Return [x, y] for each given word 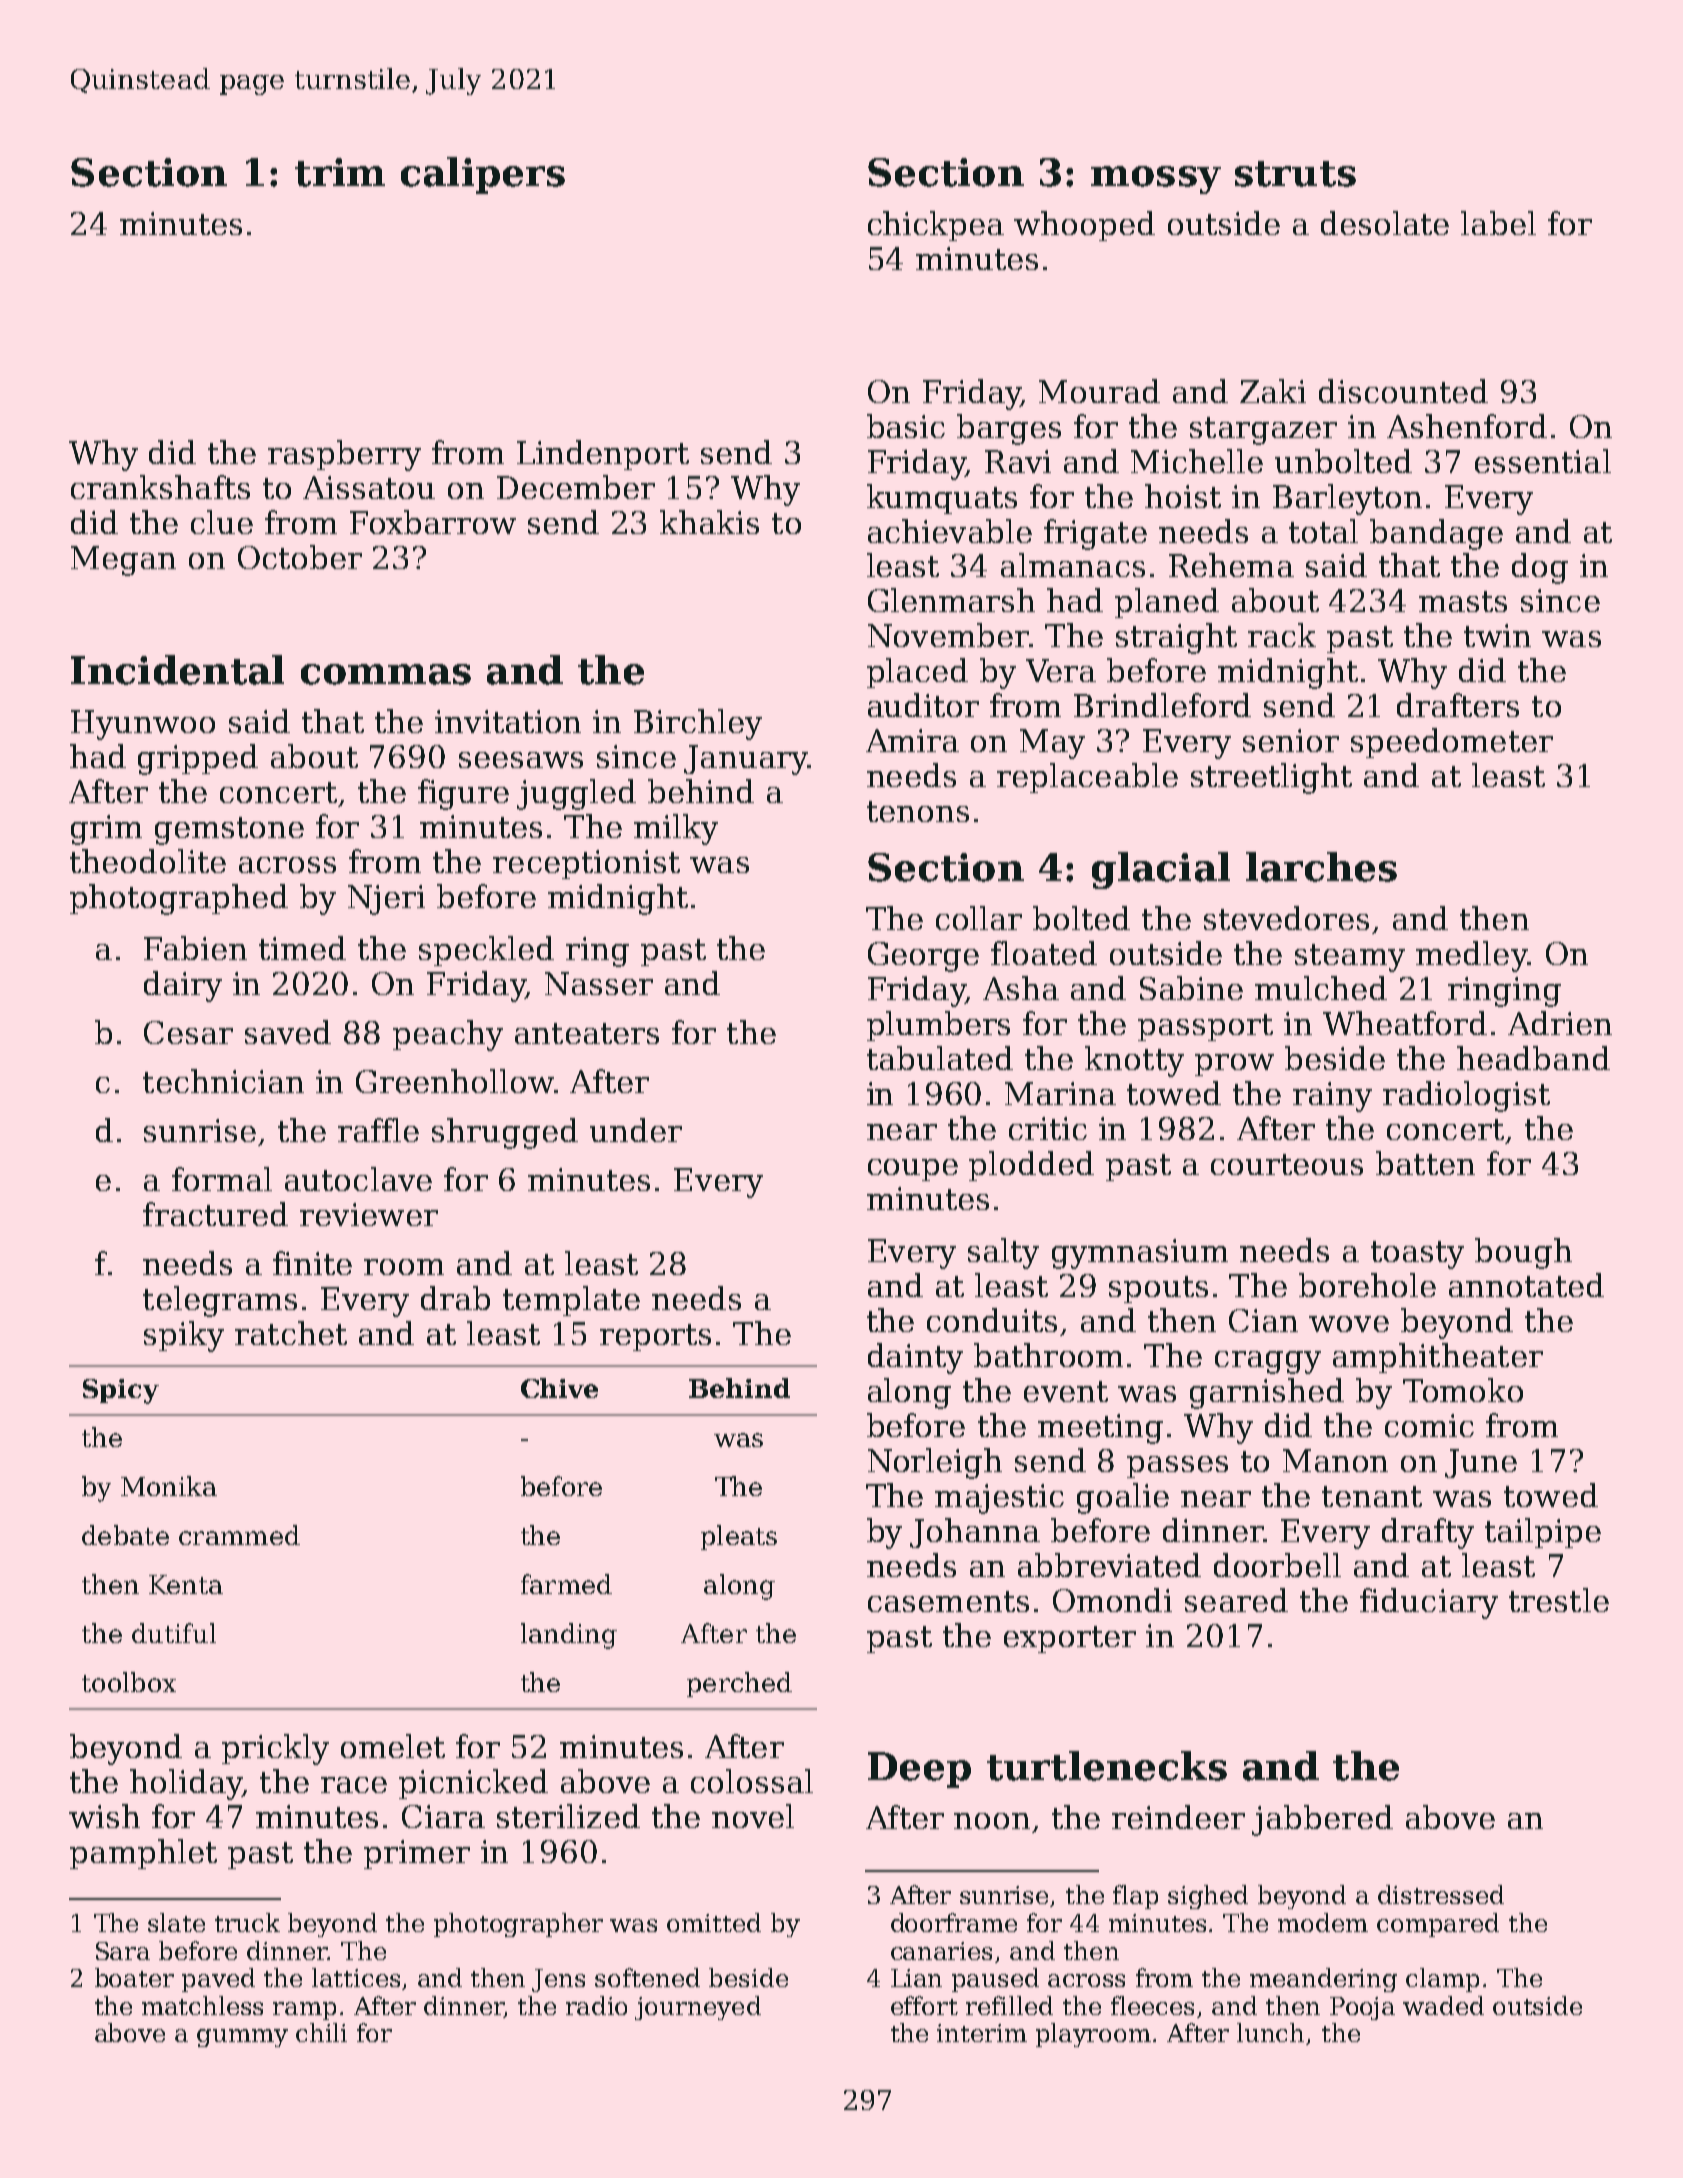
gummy [242, 2038]
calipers [483, 175]
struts [1295, 174]
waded [1443, 2005]
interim [982, 2033]
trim [340, 172]
